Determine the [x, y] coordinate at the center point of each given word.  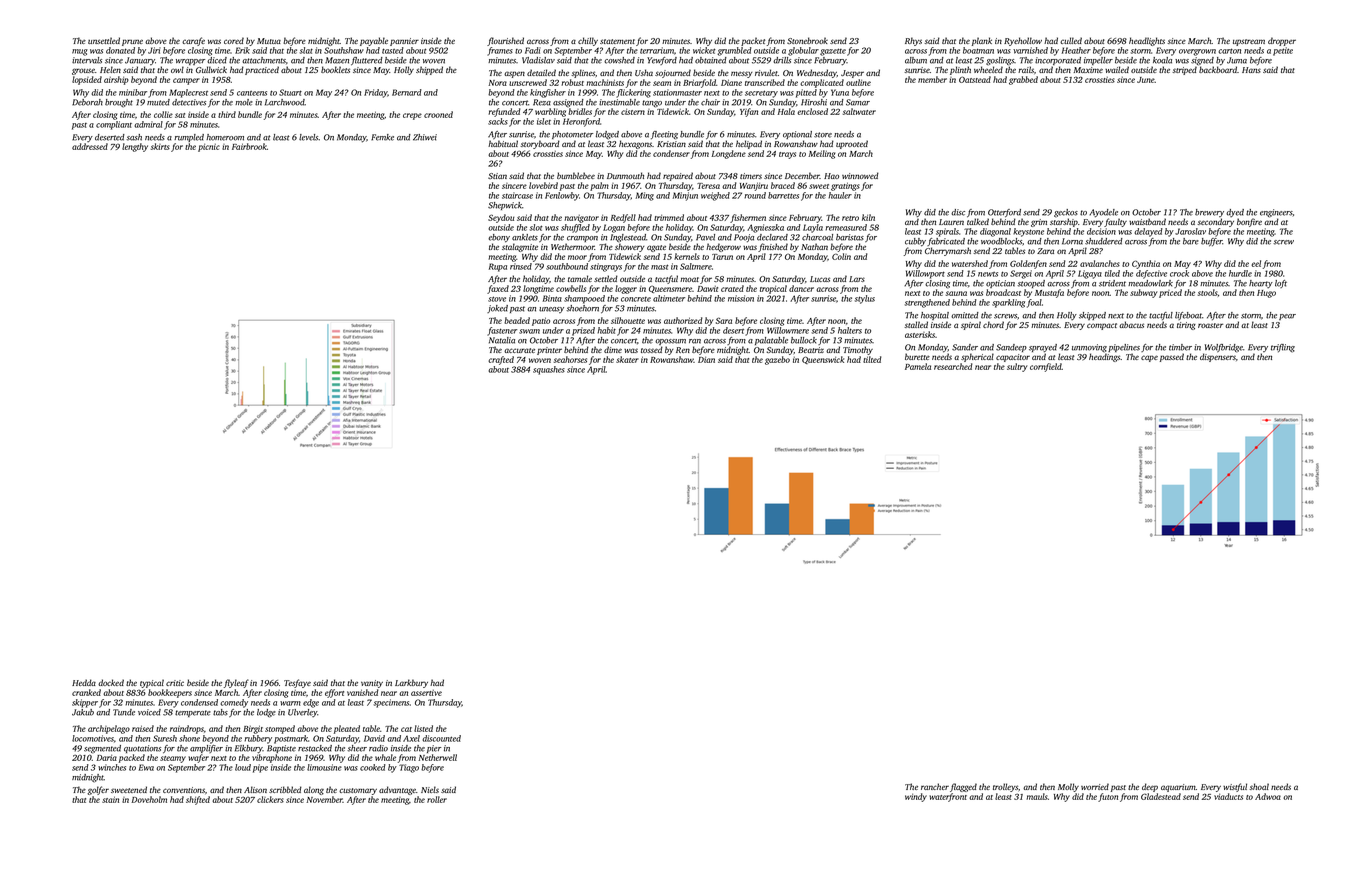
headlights [1147, 41]
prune [132, 42]
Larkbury [411, 683]
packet [753, 41]
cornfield [1046, 367]
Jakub [83, 712]
